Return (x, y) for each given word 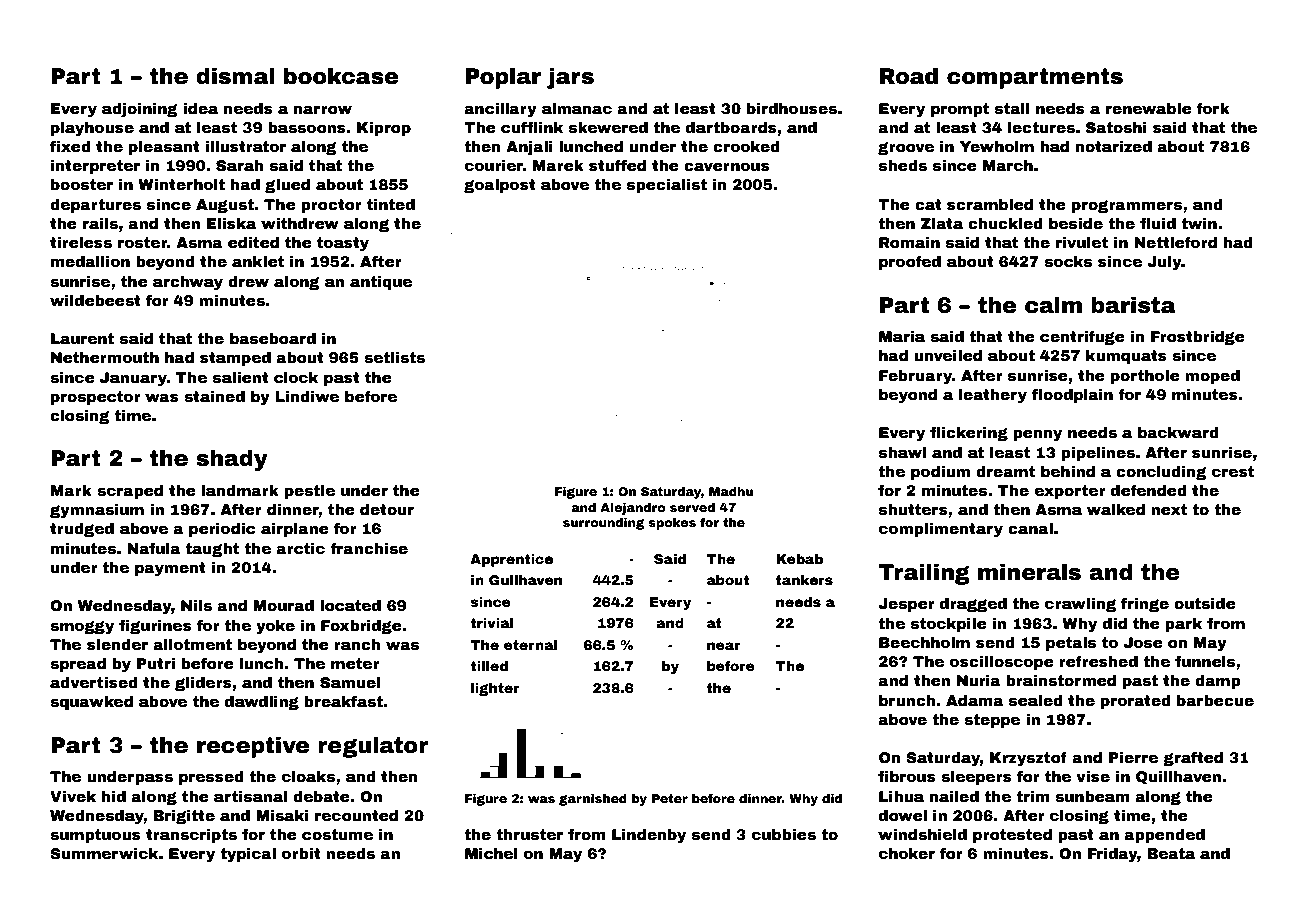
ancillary (500, 110)
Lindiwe (307, 396)
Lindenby (649, 836)
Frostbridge (1198, 338)
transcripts (191, 836)
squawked (91, 703)
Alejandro (632, 509)
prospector (96, 398)
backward (1178, 432)
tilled (489, 666)
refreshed (1098, 661)
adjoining (140, 110)
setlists (394, 357)
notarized (1114, 146)
